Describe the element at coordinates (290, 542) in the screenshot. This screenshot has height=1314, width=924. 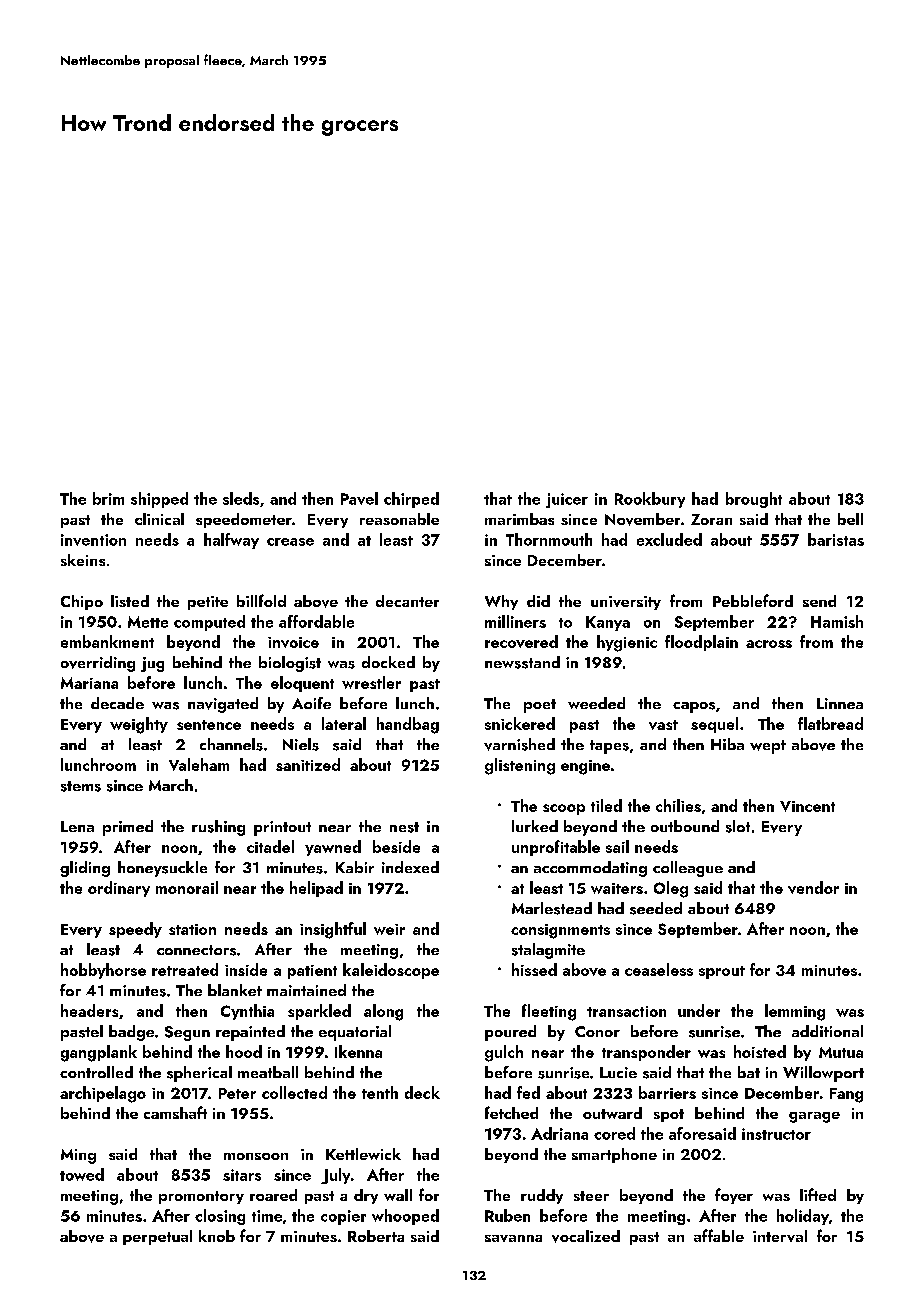
I see `crease` at that location.
